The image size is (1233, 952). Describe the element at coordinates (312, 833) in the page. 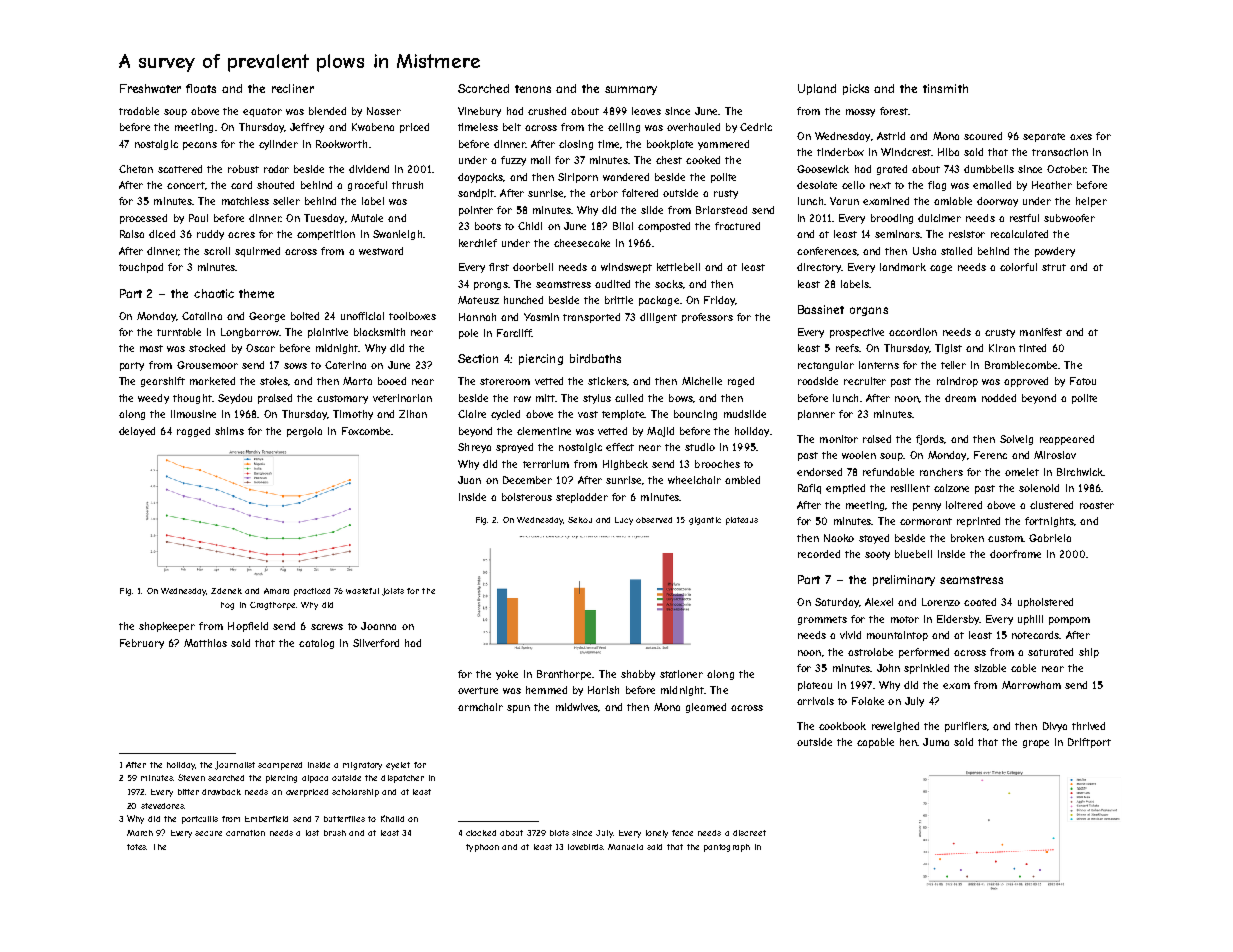

I see `last` at that location.
